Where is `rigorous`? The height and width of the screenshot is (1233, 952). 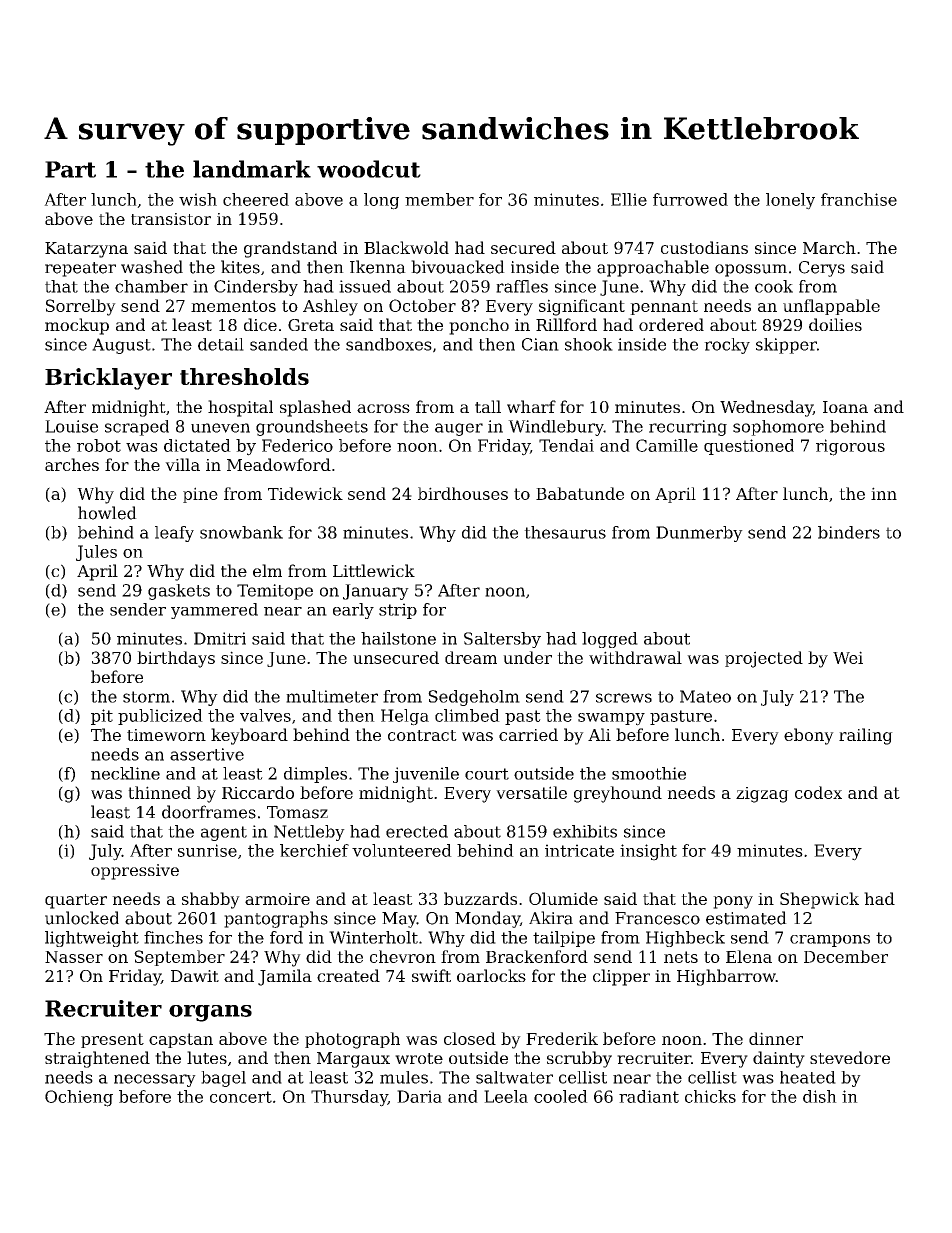 rigorous is located at coordinates (850, 447).
